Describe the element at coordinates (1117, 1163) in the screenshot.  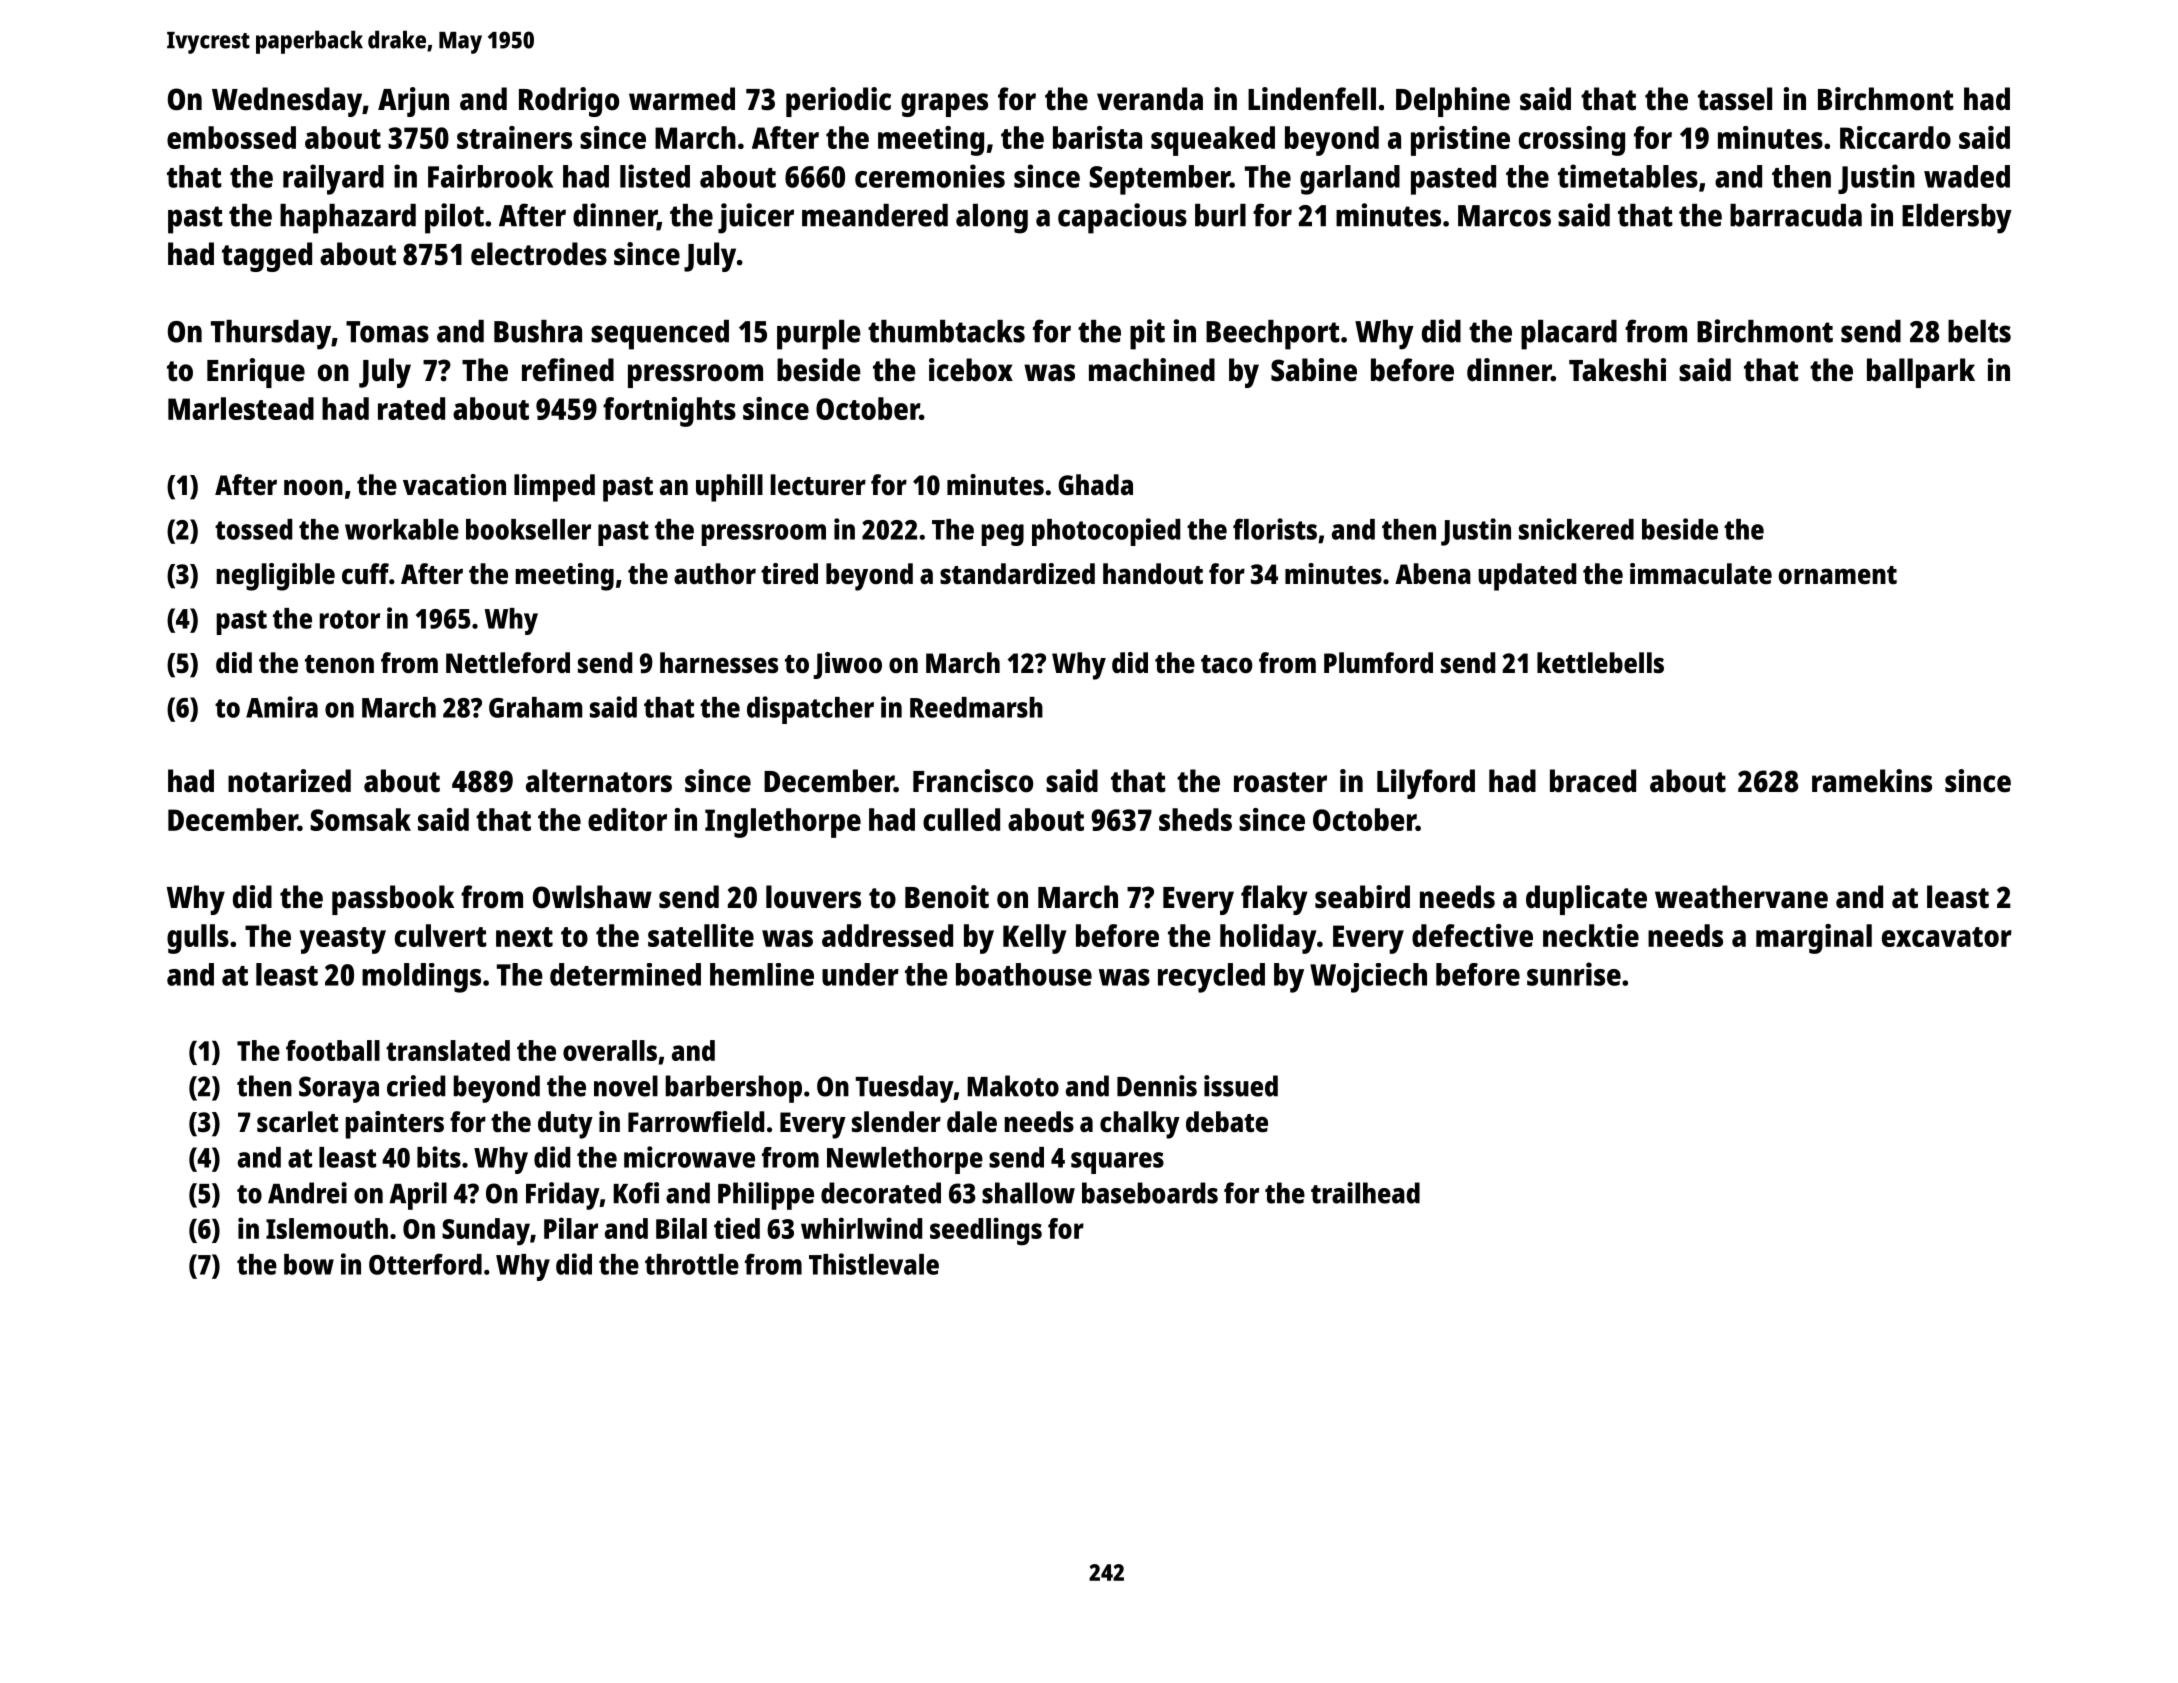
I see `squares` at that location.
